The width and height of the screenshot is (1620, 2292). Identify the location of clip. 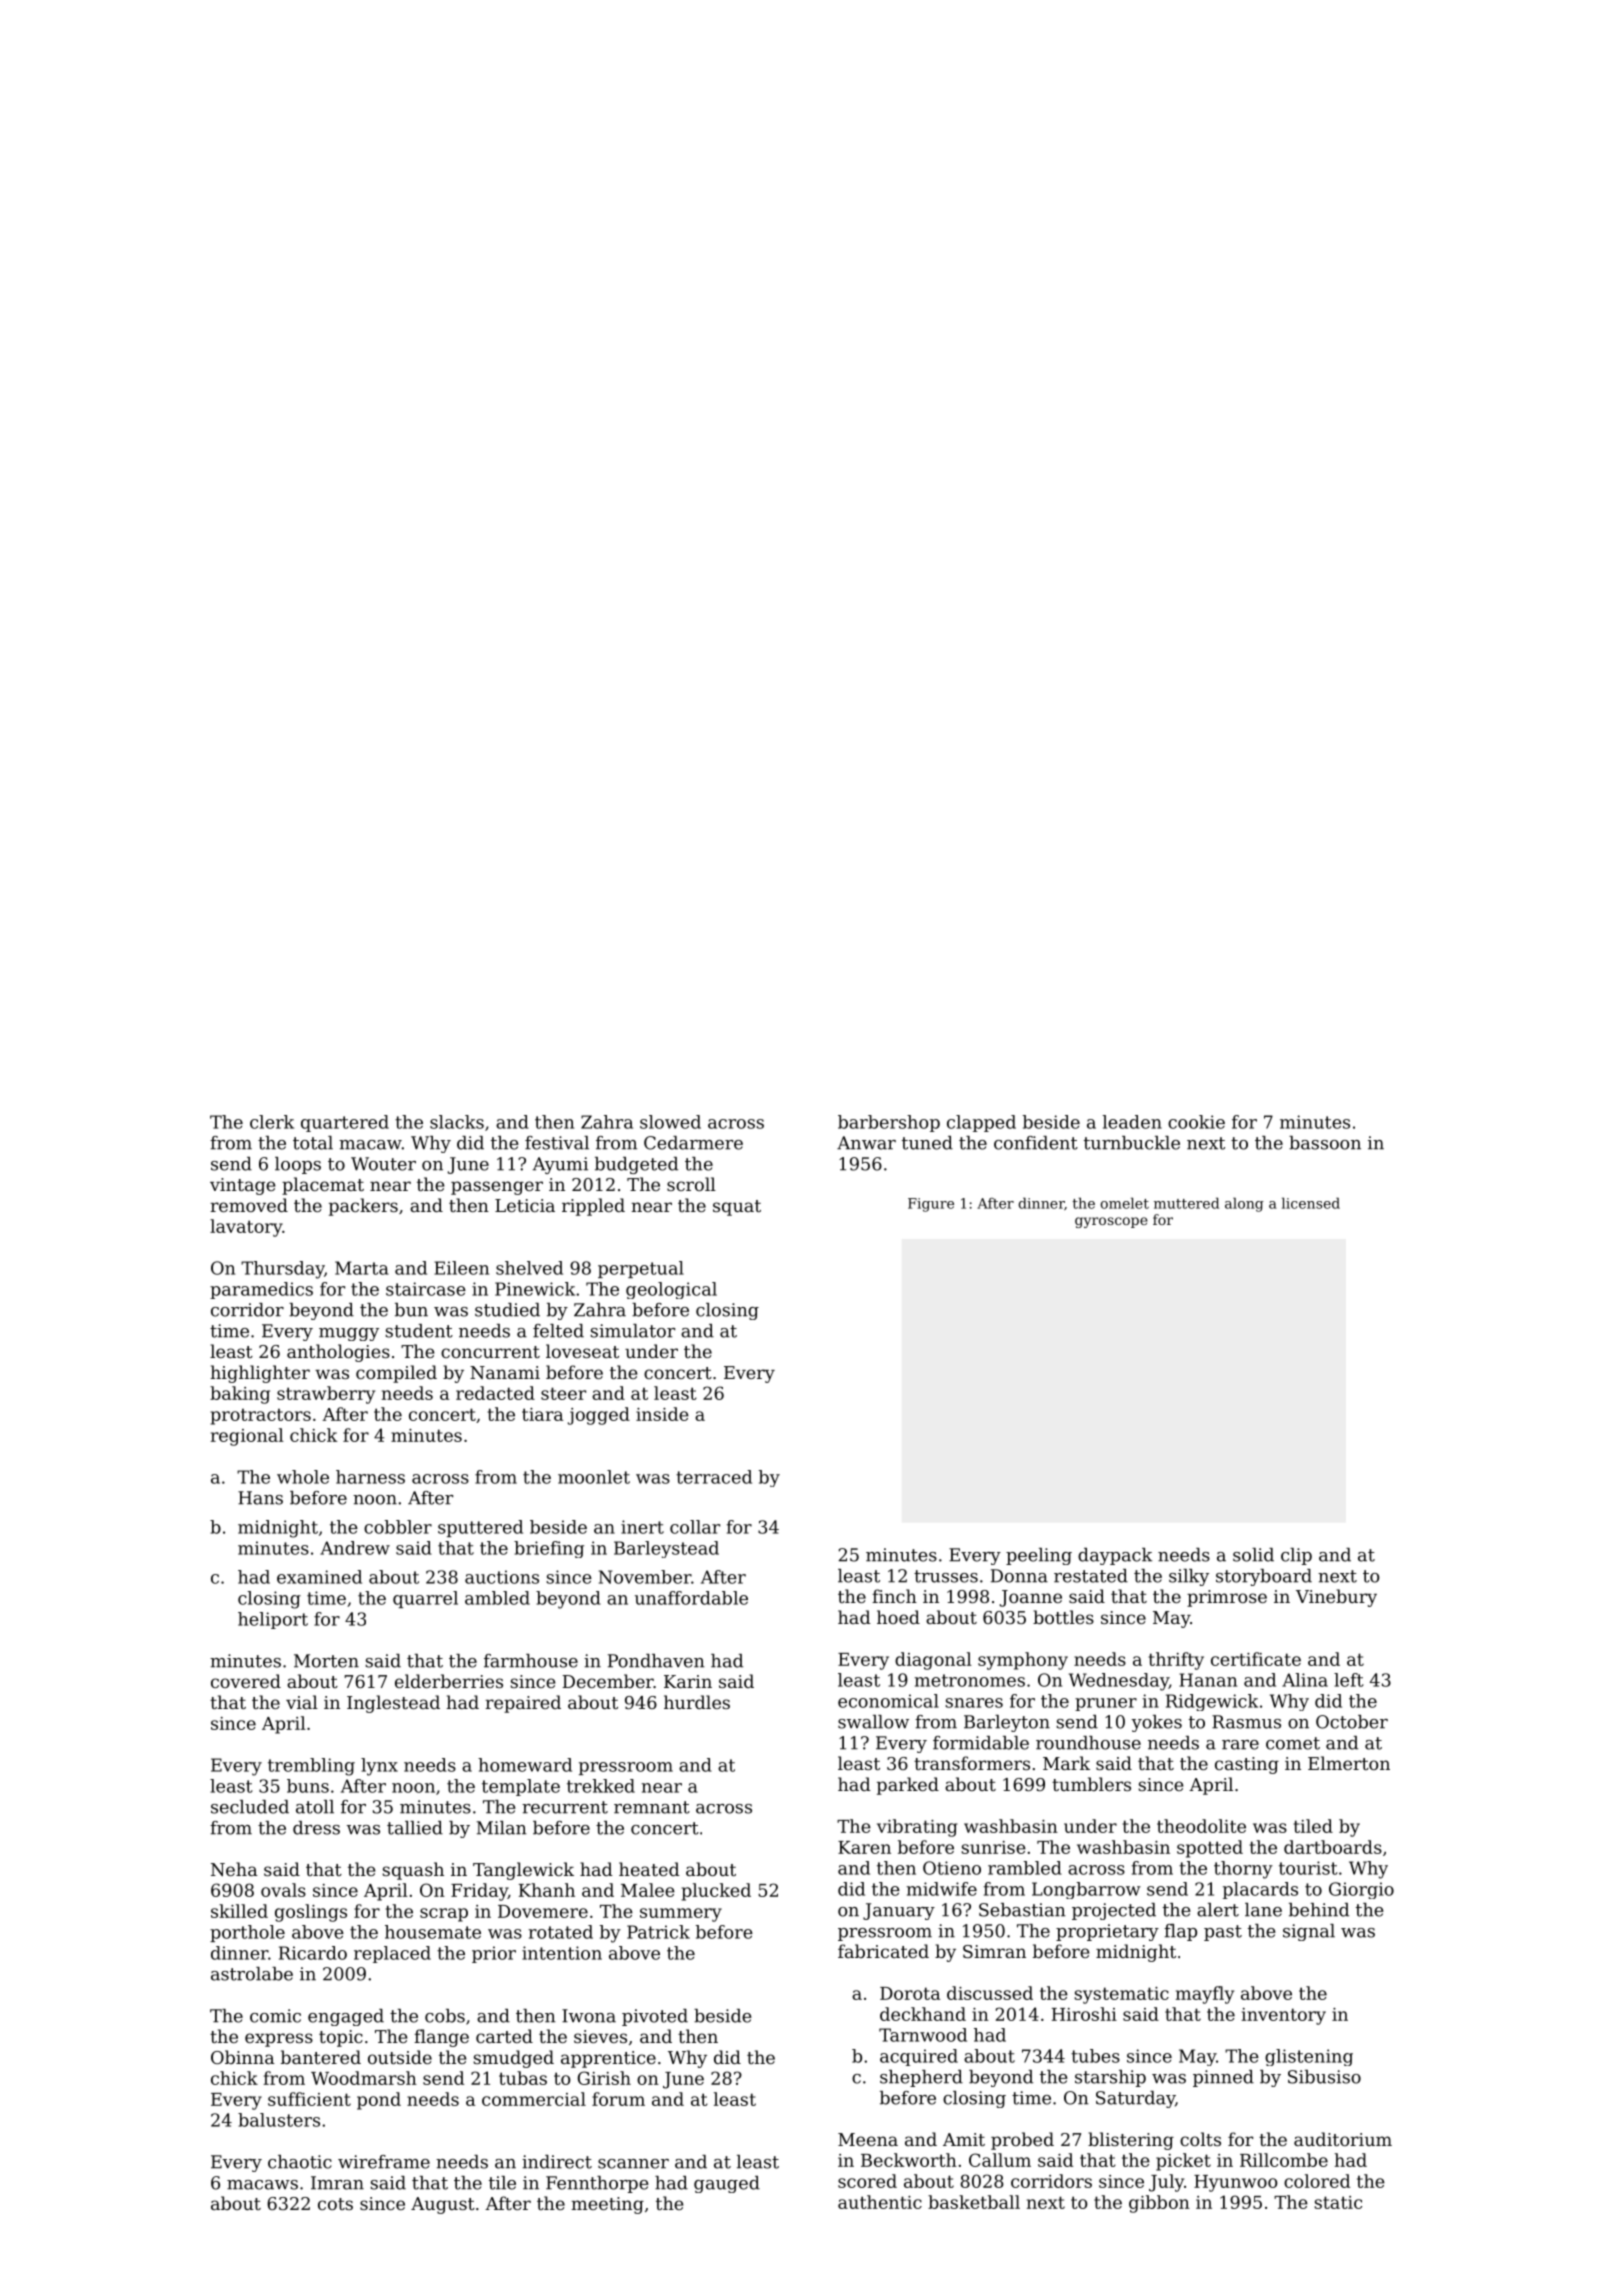
(1296, 1556).
